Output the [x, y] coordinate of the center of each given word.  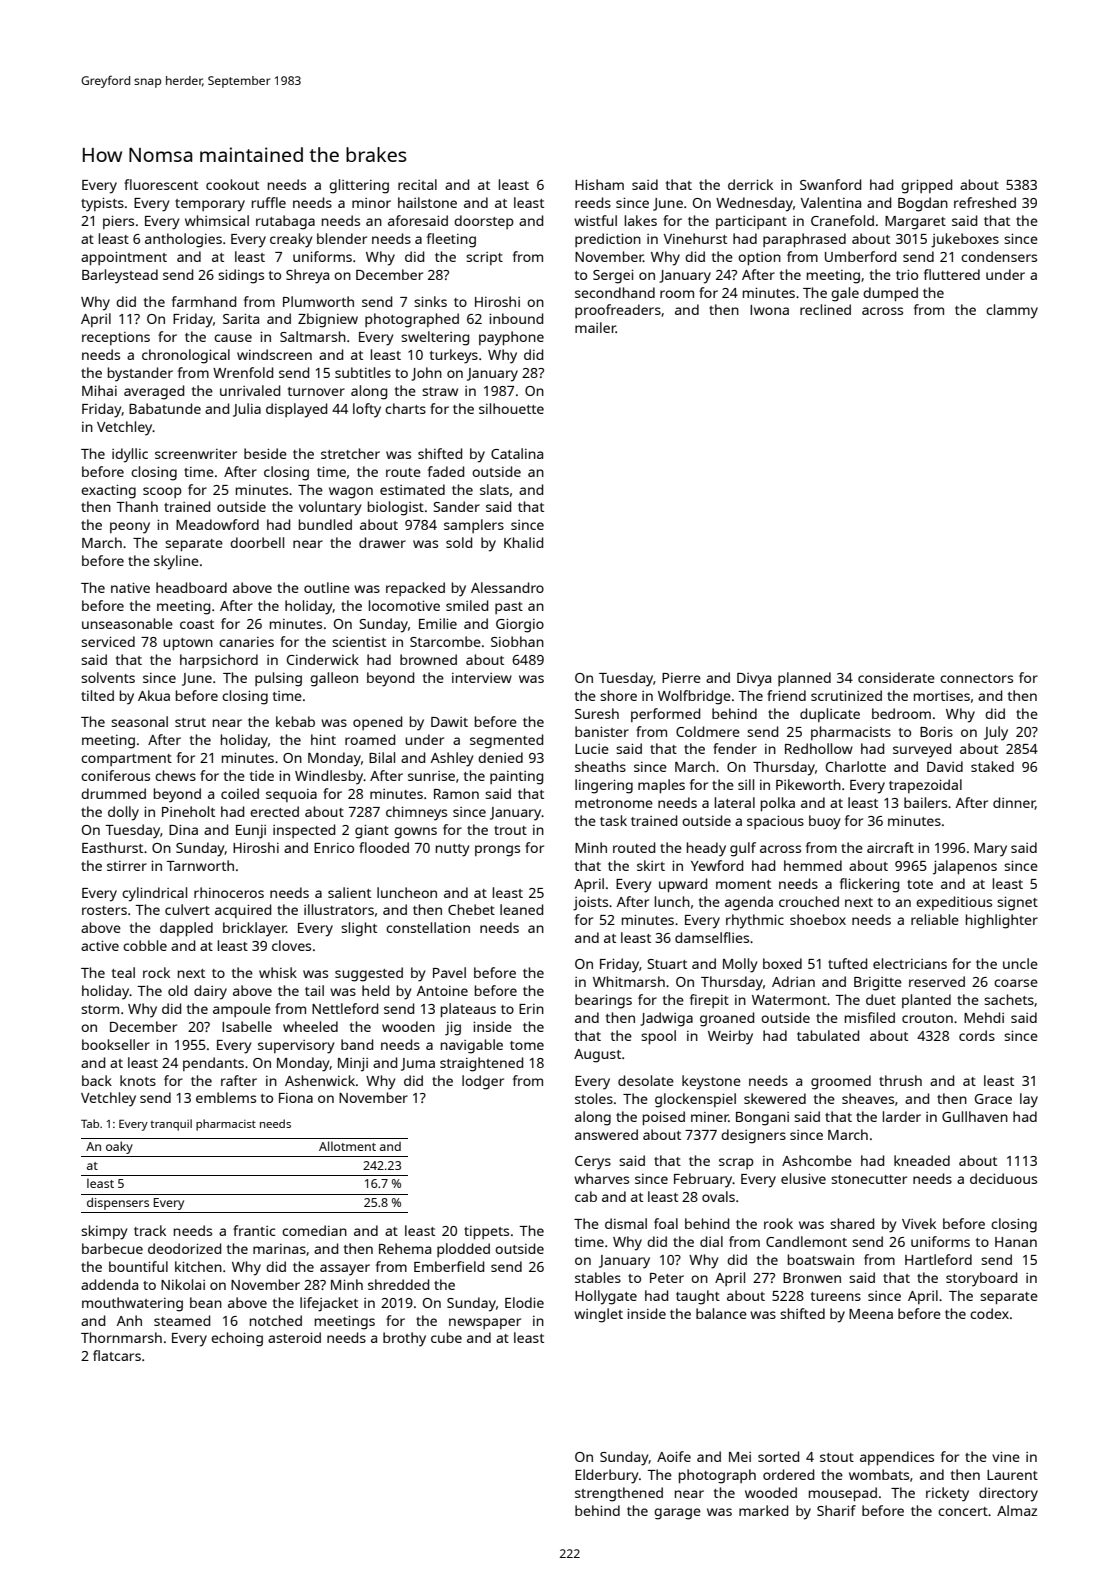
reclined [825, 309]
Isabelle [247, 1026]
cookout [232, 184]
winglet [598, 1315]
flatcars [117, 1355]
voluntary [330, 508]
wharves [601, 1178]
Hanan [1016, 1242]
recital [417, 184]
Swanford [830, 184]
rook [778, 1223]
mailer [595, 327]
